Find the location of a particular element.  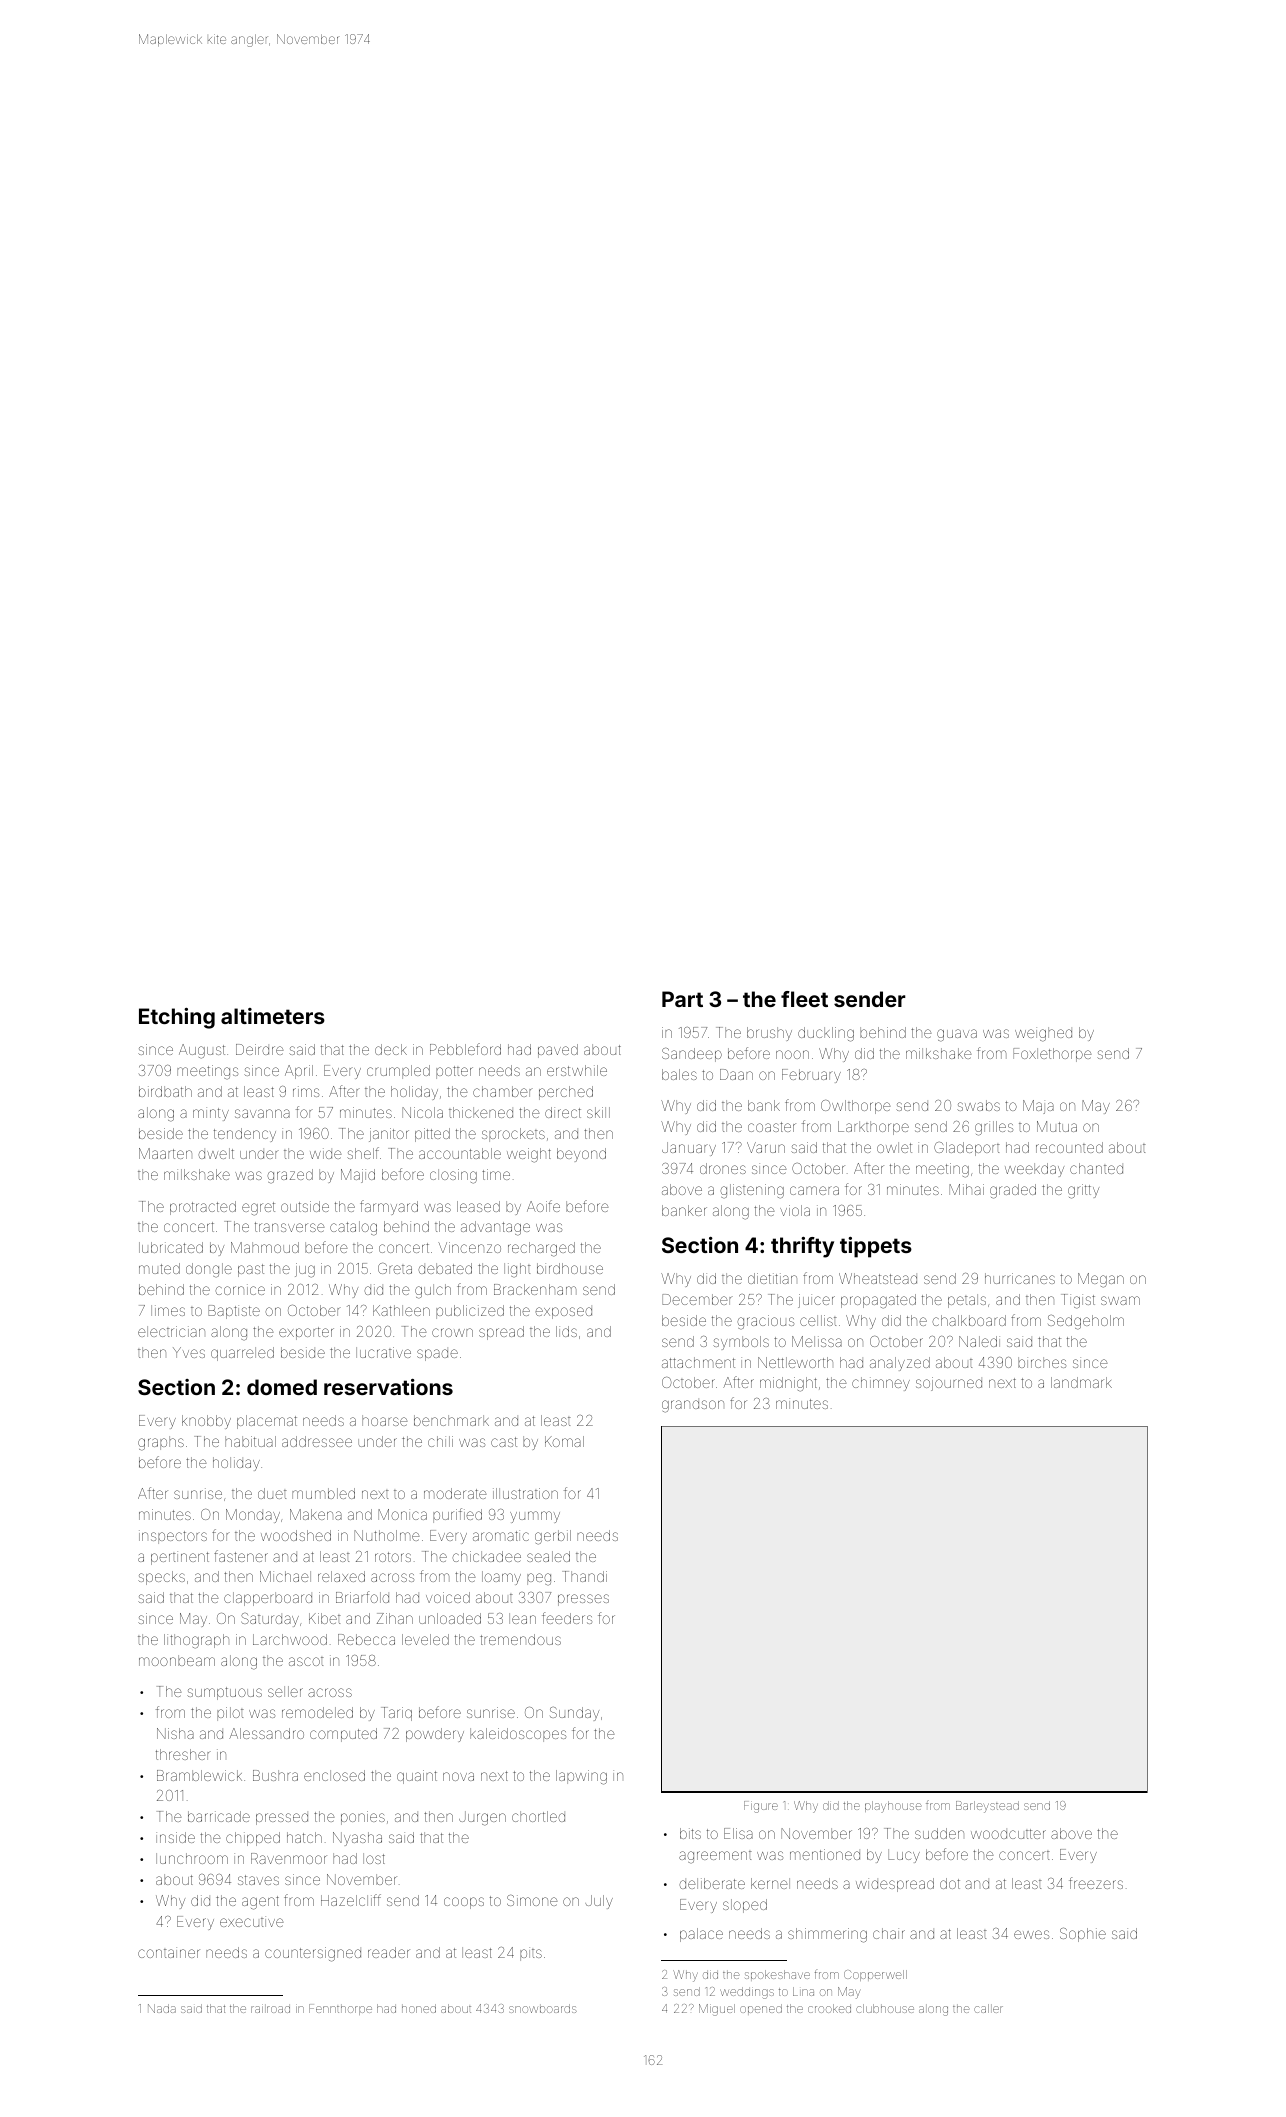

lapwing is located at coordinates (581, 1777).
